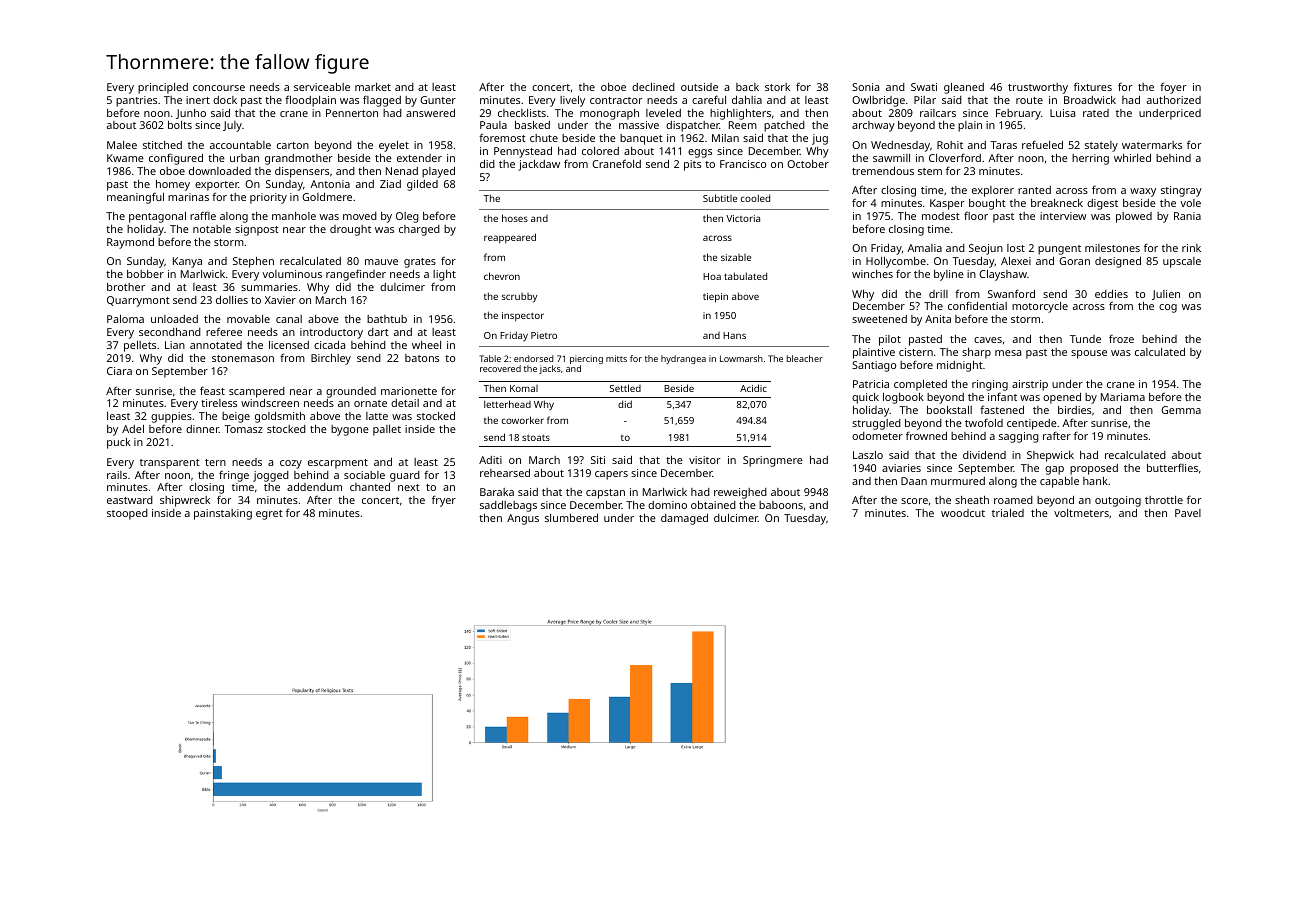 This image has height=924, width=1308. Describe the element at coordinates (350, 230) in the image. I see `drought` at that location.
